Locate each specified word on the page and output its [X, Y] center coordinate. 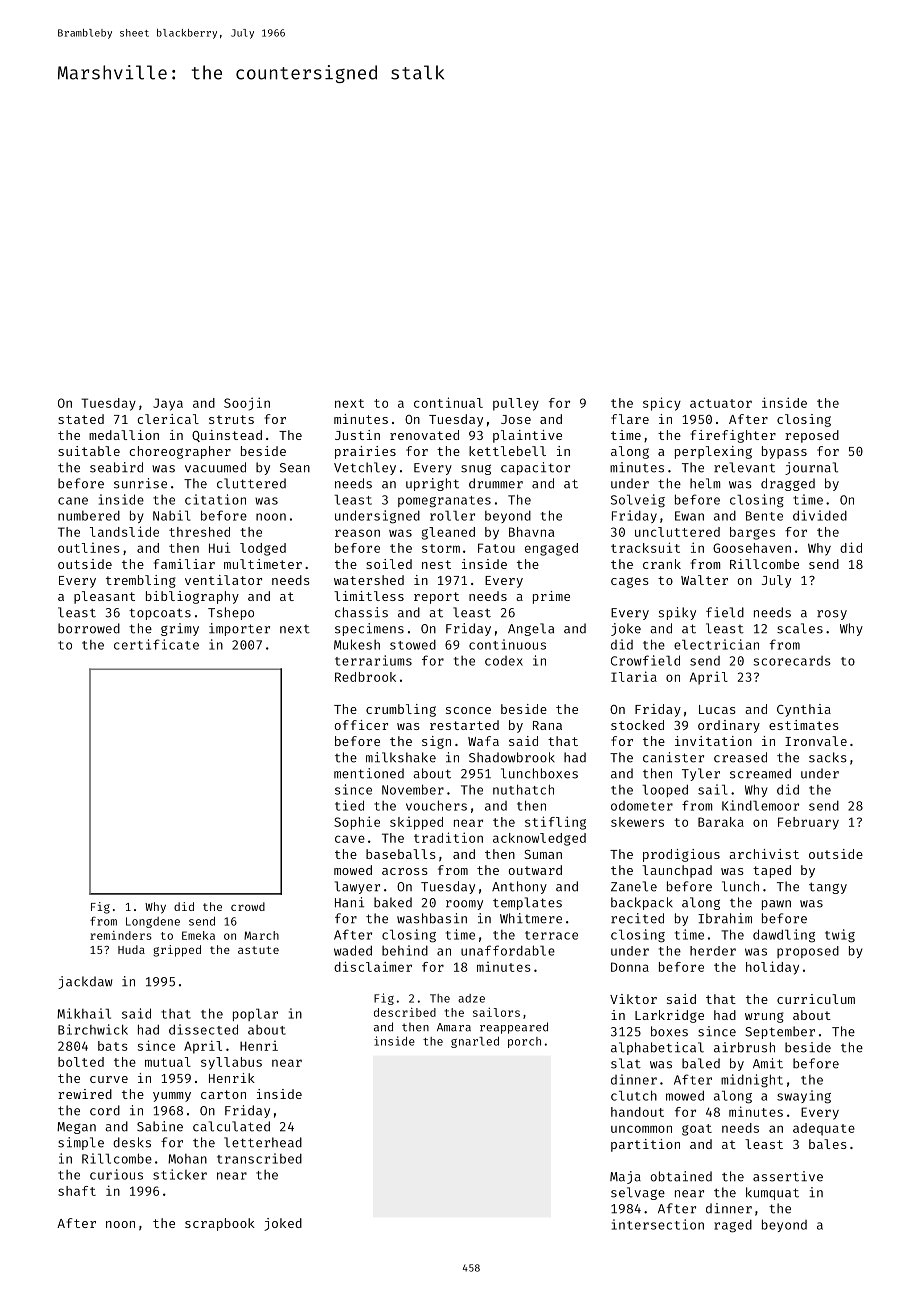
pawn [776, 905]
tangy [828, 888]
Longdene [153, 922]
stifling [555, 823]
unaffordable [508, 950]
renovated [424, 435]
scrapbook [220, 1224]
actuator [721, 403]
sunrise [140, 483]
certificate [156, 644]
